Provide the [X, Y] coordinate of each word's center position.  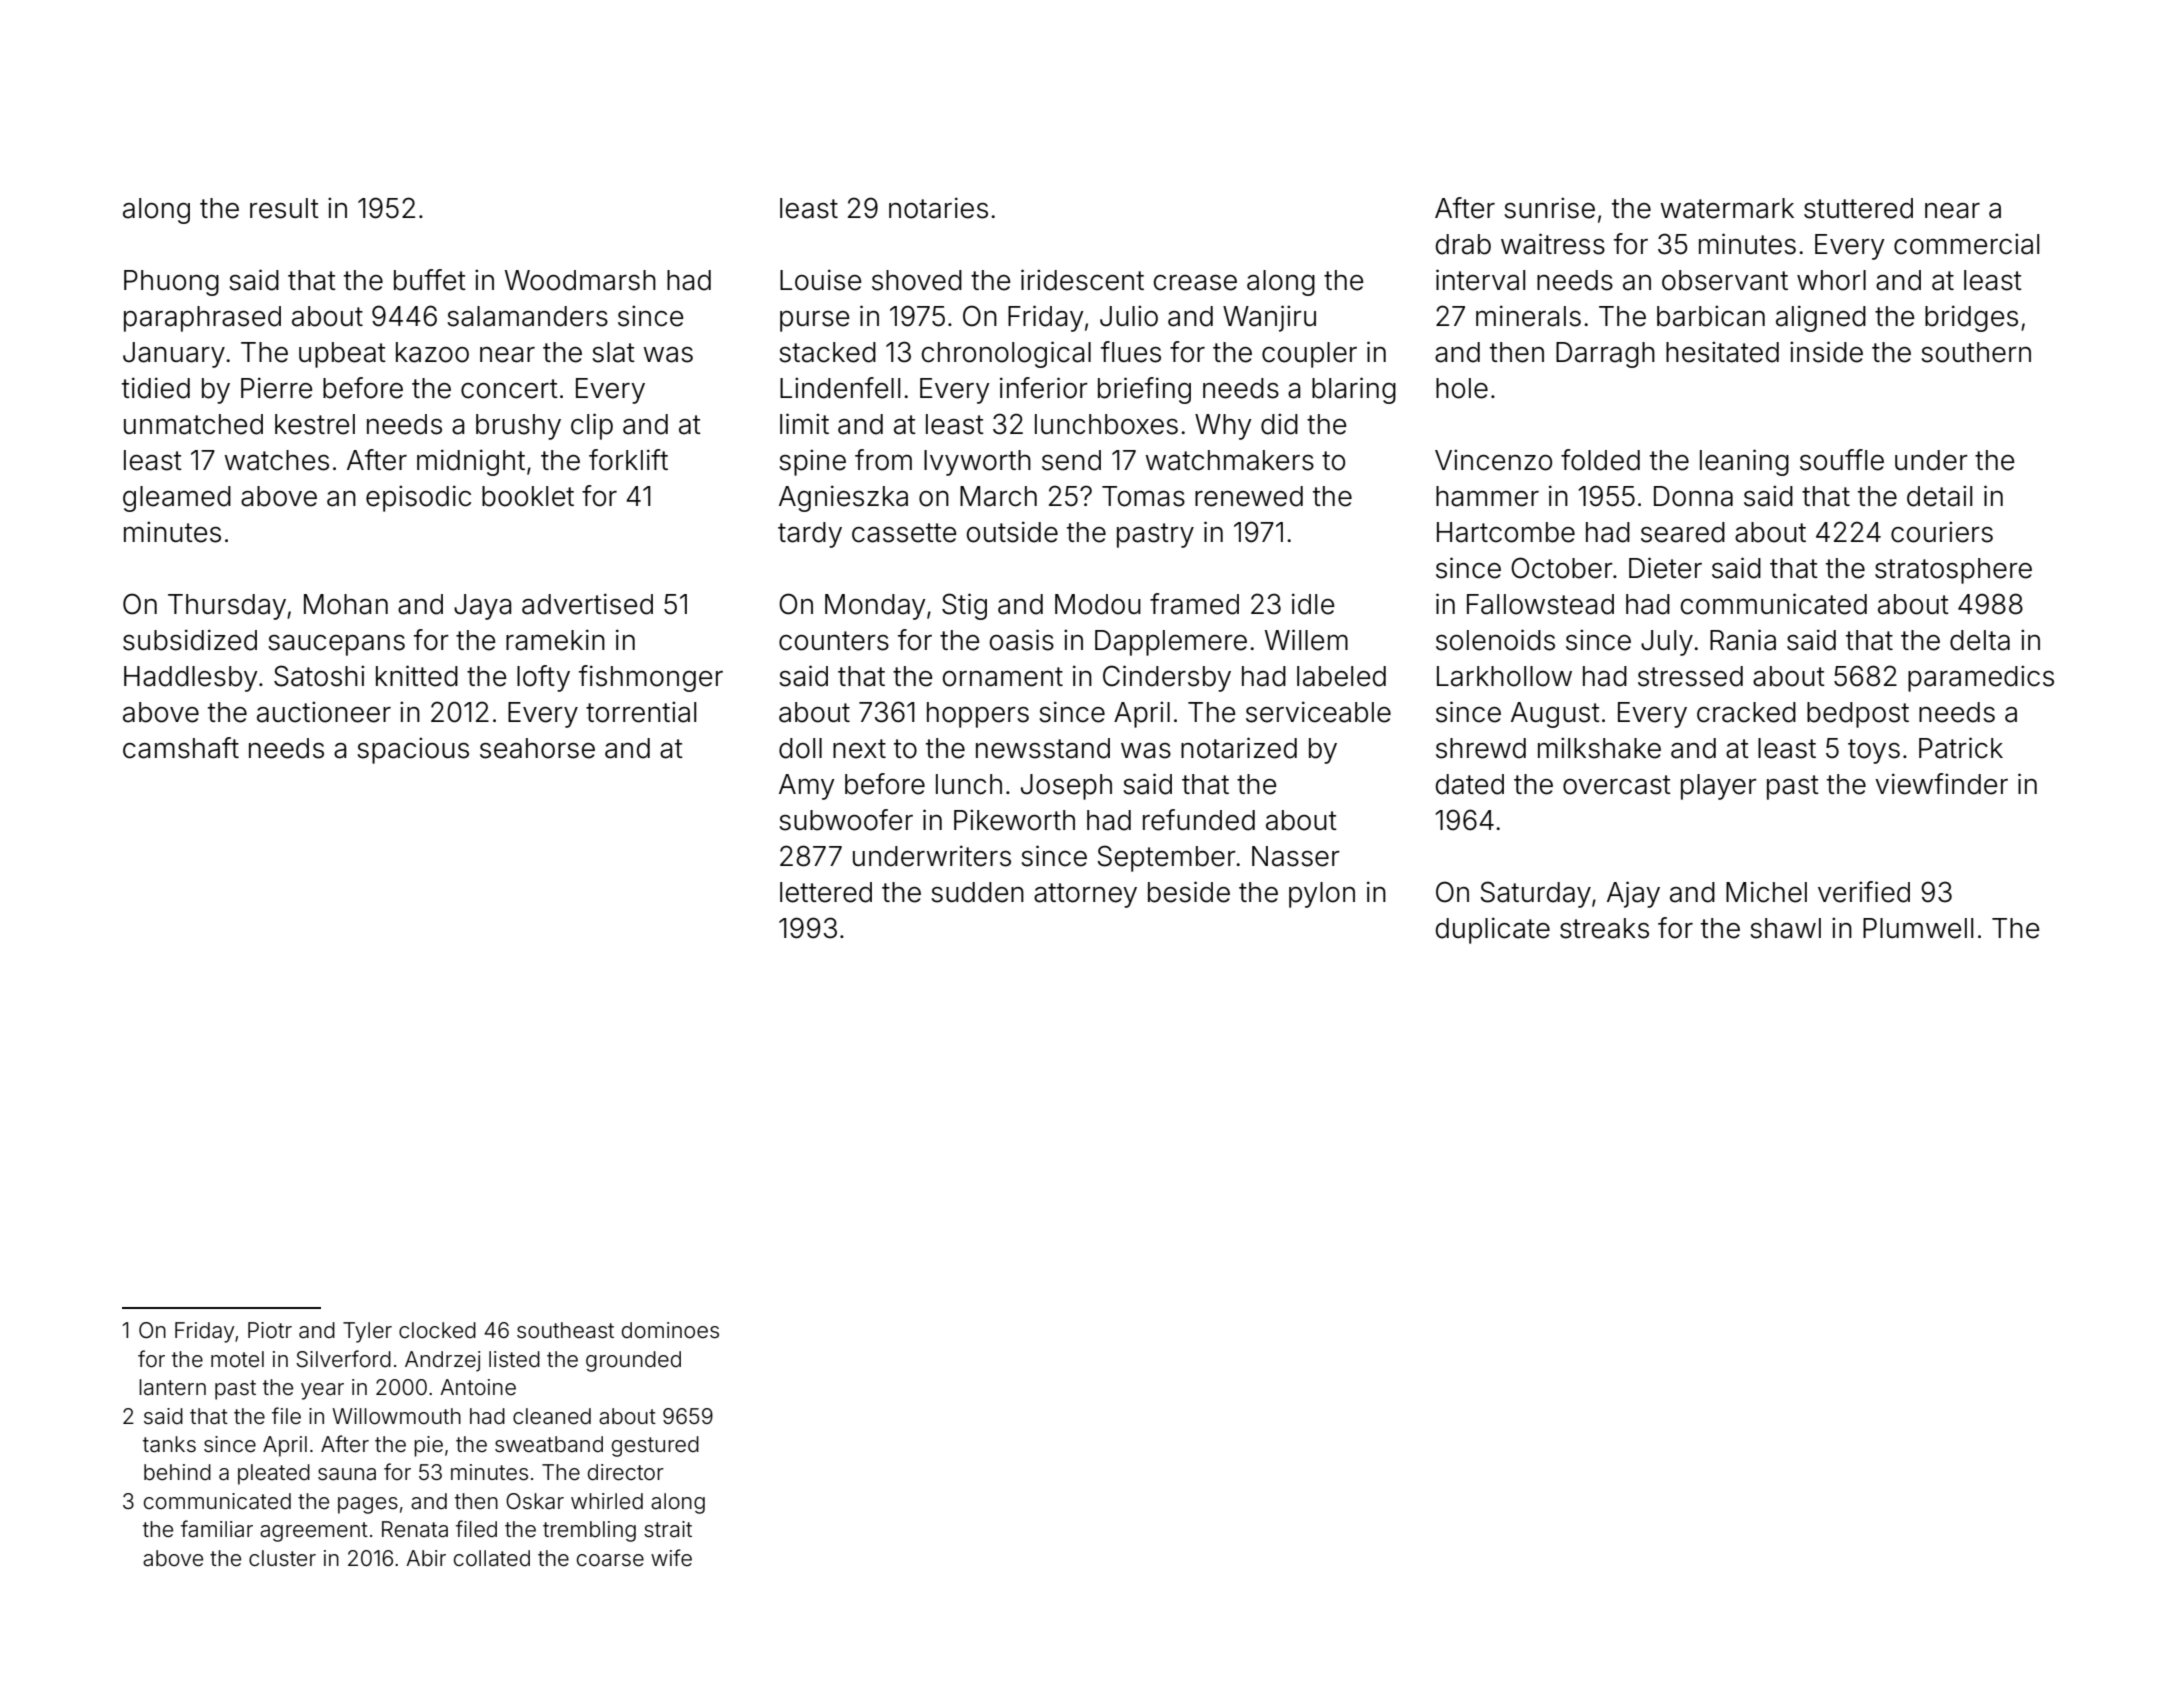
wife [671, 1557]
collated [492, 1558]
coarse [610, 1560]
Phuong [171, 283]
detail [1939, 496]
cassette [904, 533]
